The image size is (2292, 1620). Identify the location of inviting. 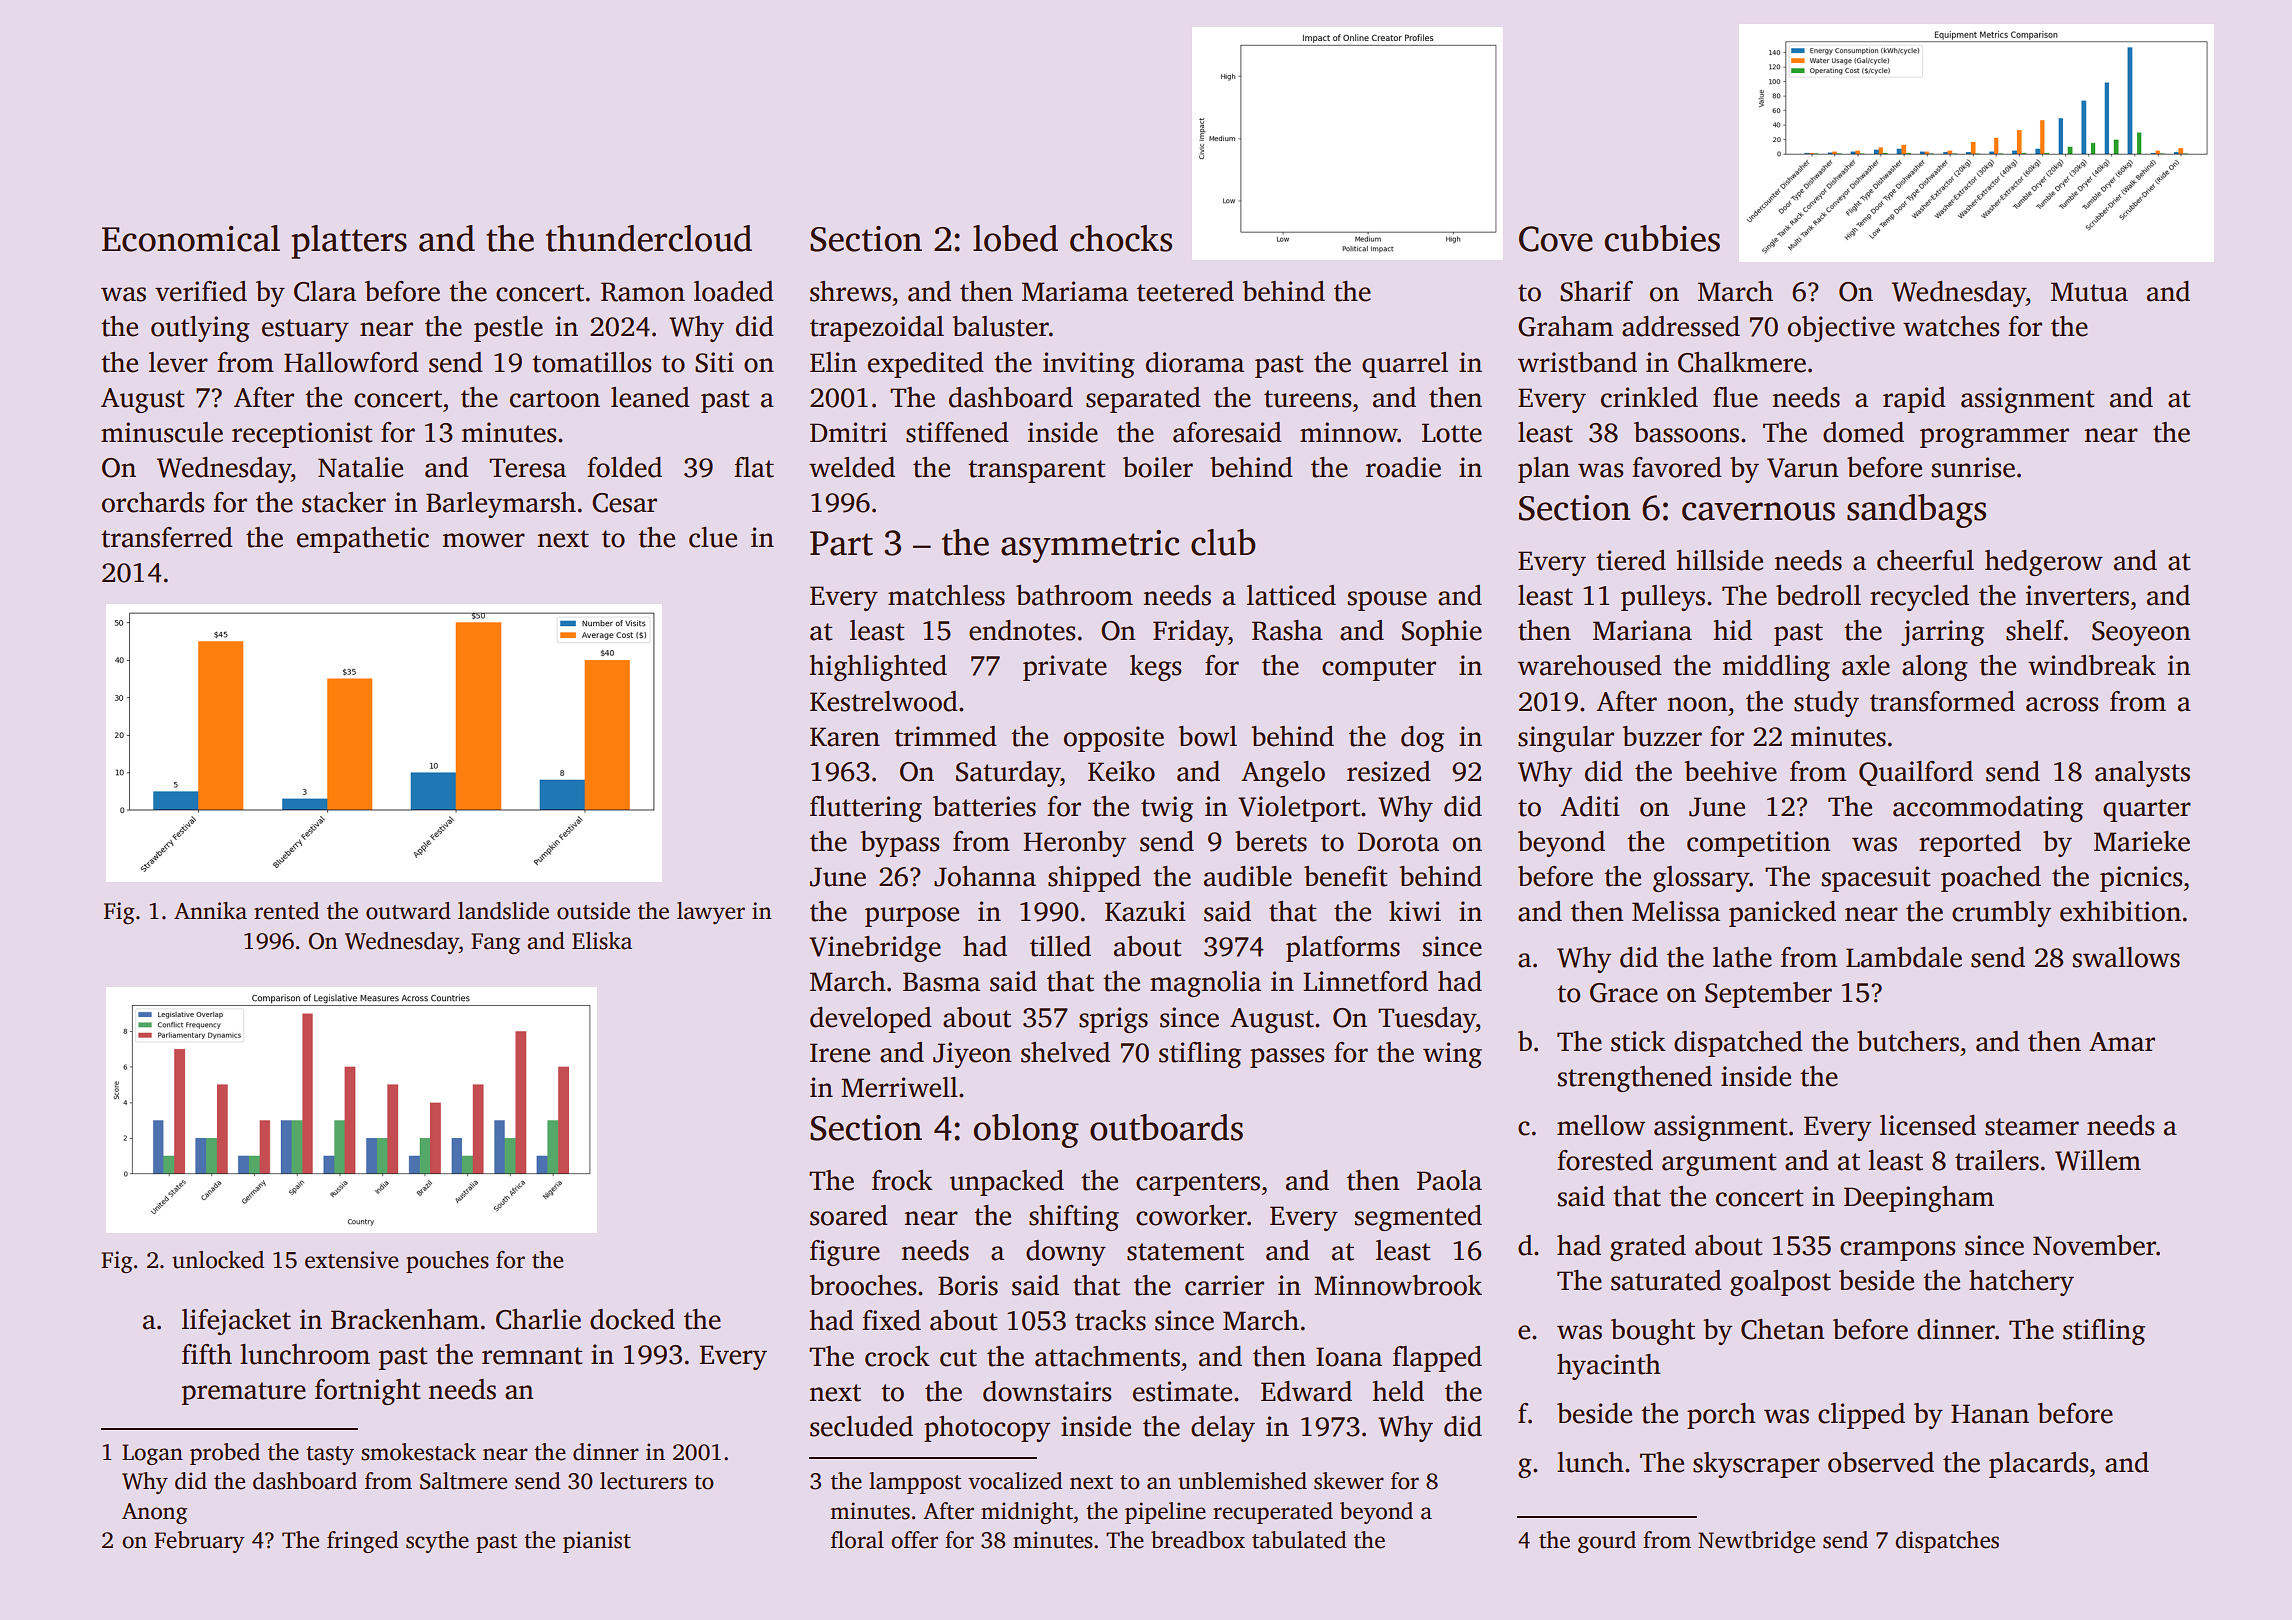
(1089, 365).
